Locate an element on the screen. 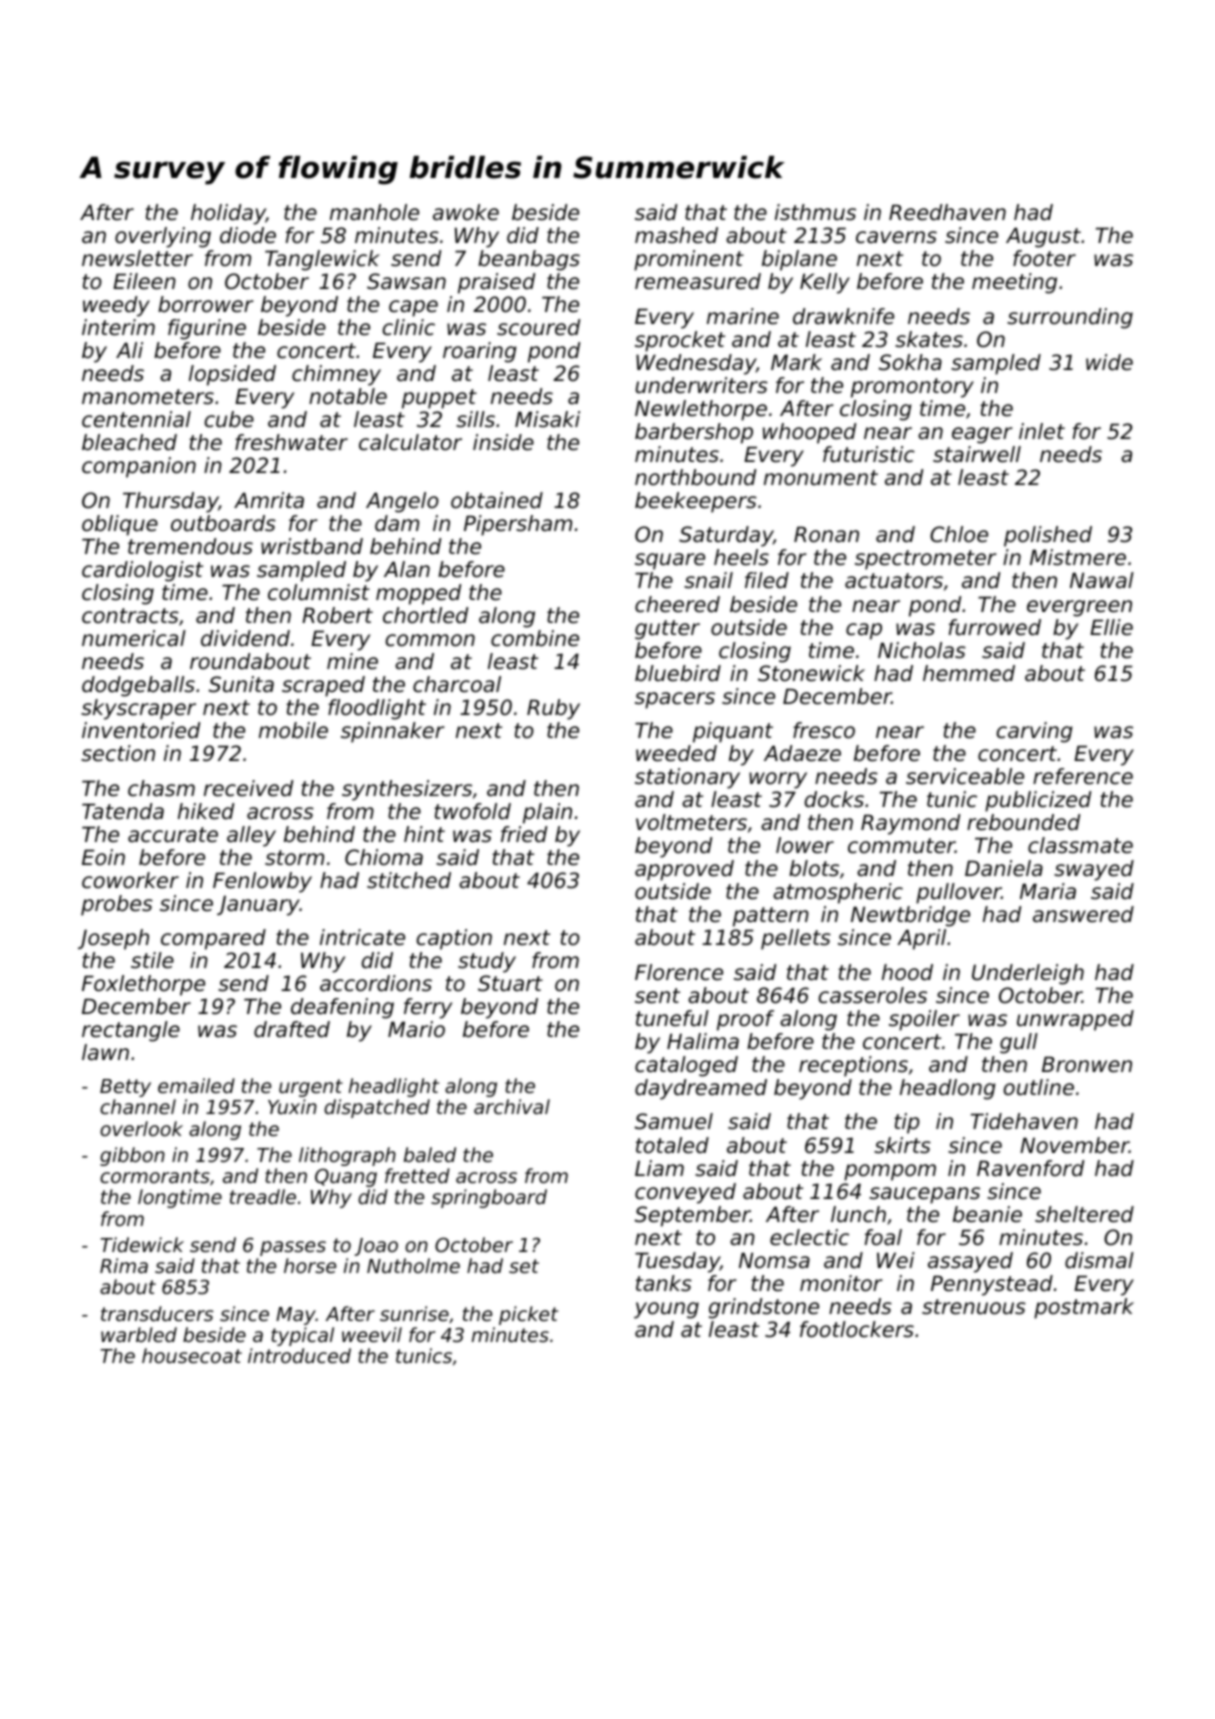  Nicholas is located at coordinates (922, 650).
